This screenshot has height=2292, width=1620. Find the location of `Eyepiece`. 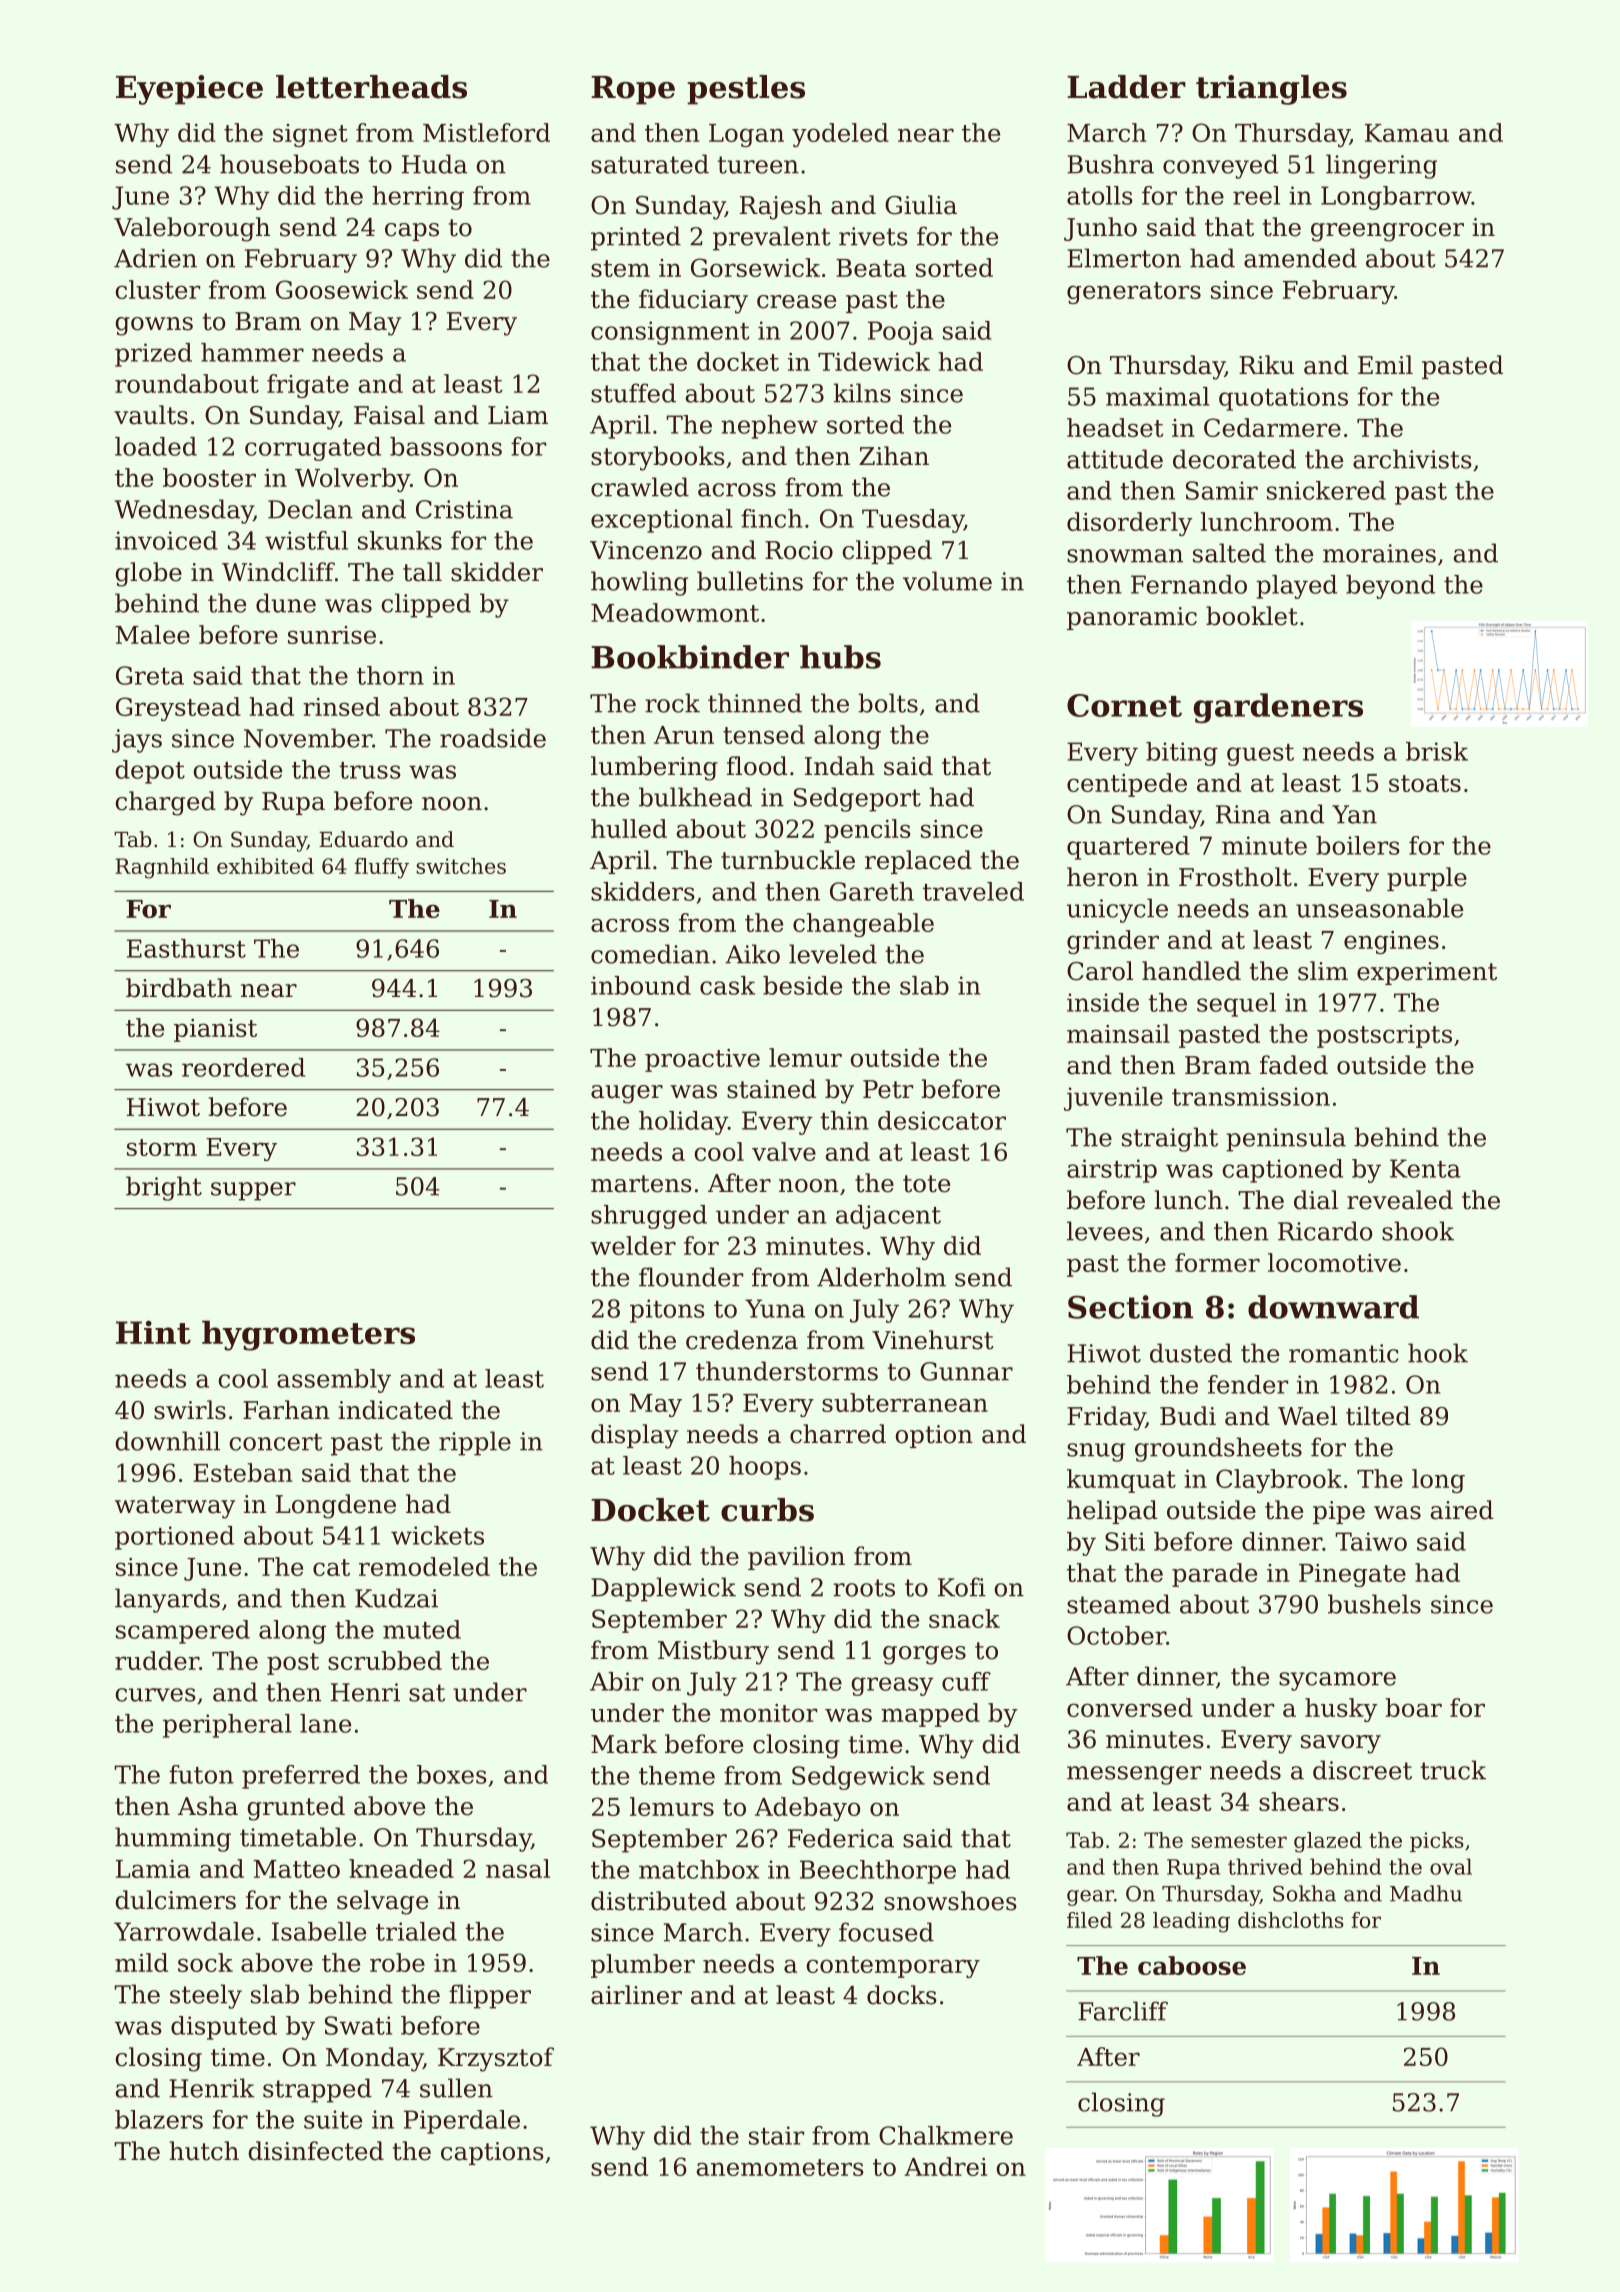

Eyepiece is located at coordinates (189, 90).
